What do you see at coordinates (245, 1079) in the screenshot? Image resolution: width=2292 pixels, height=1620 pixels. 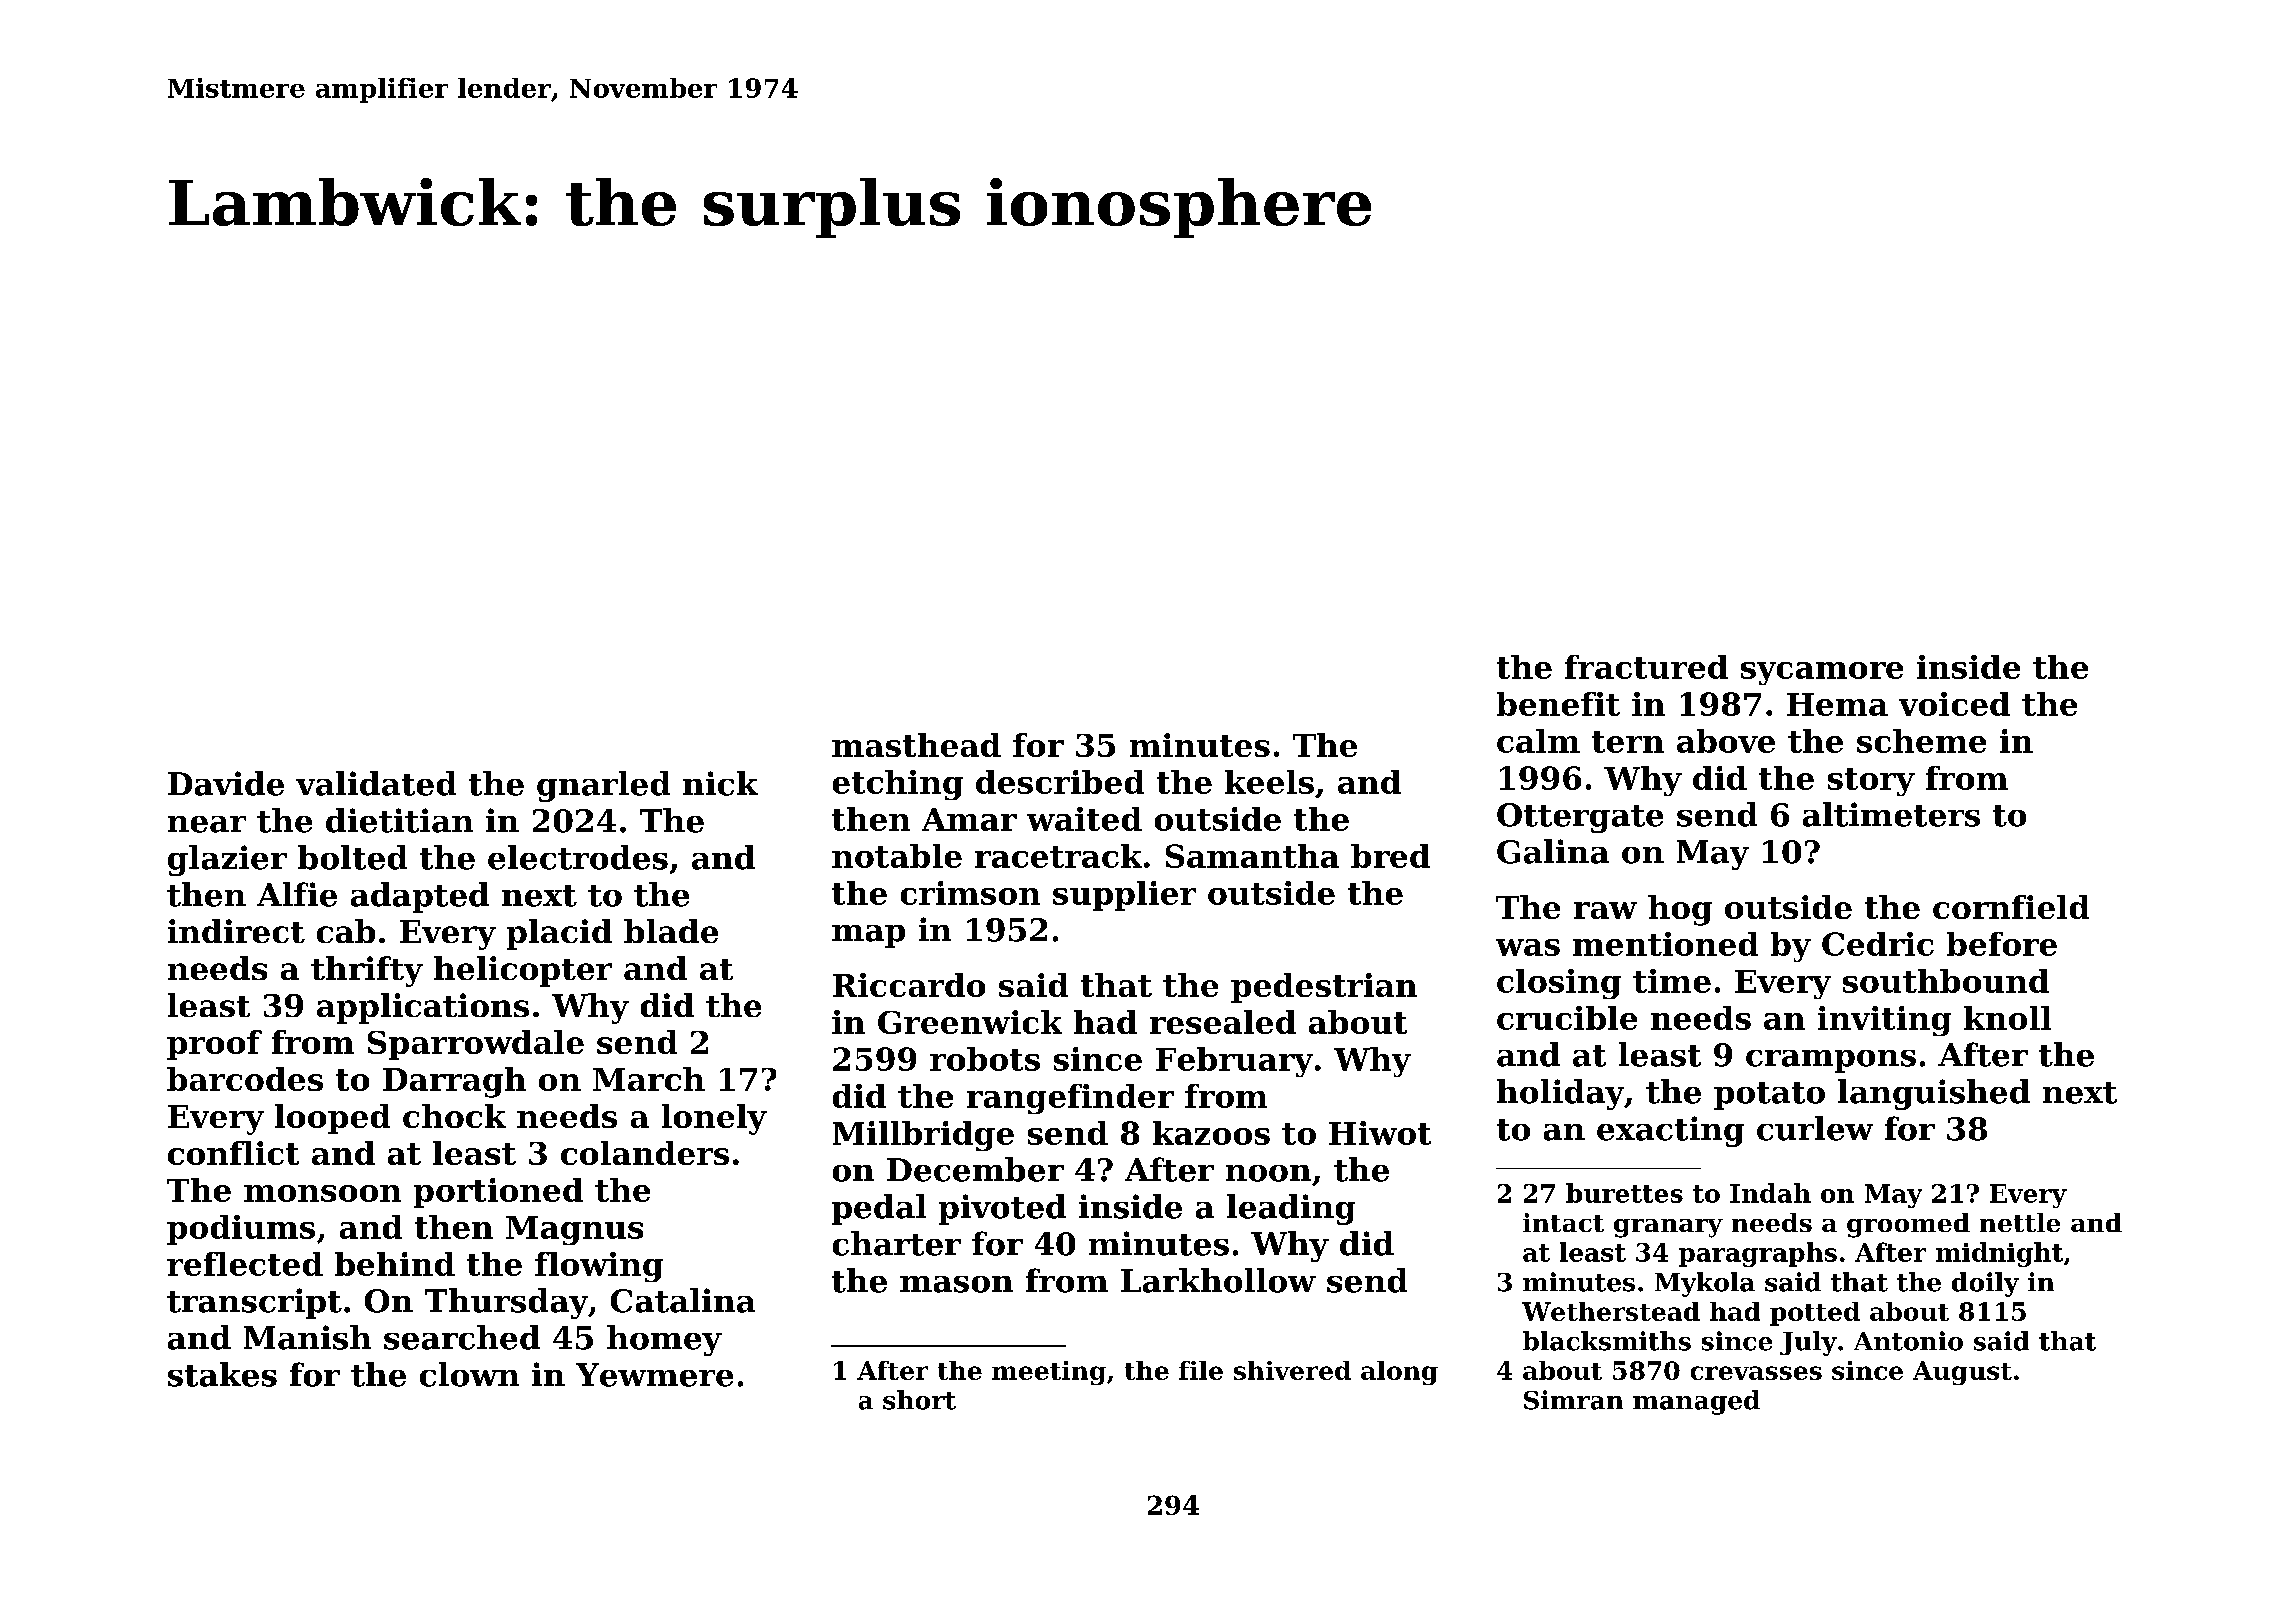 I see `barcodes` at bounding box center [245, 1079].
